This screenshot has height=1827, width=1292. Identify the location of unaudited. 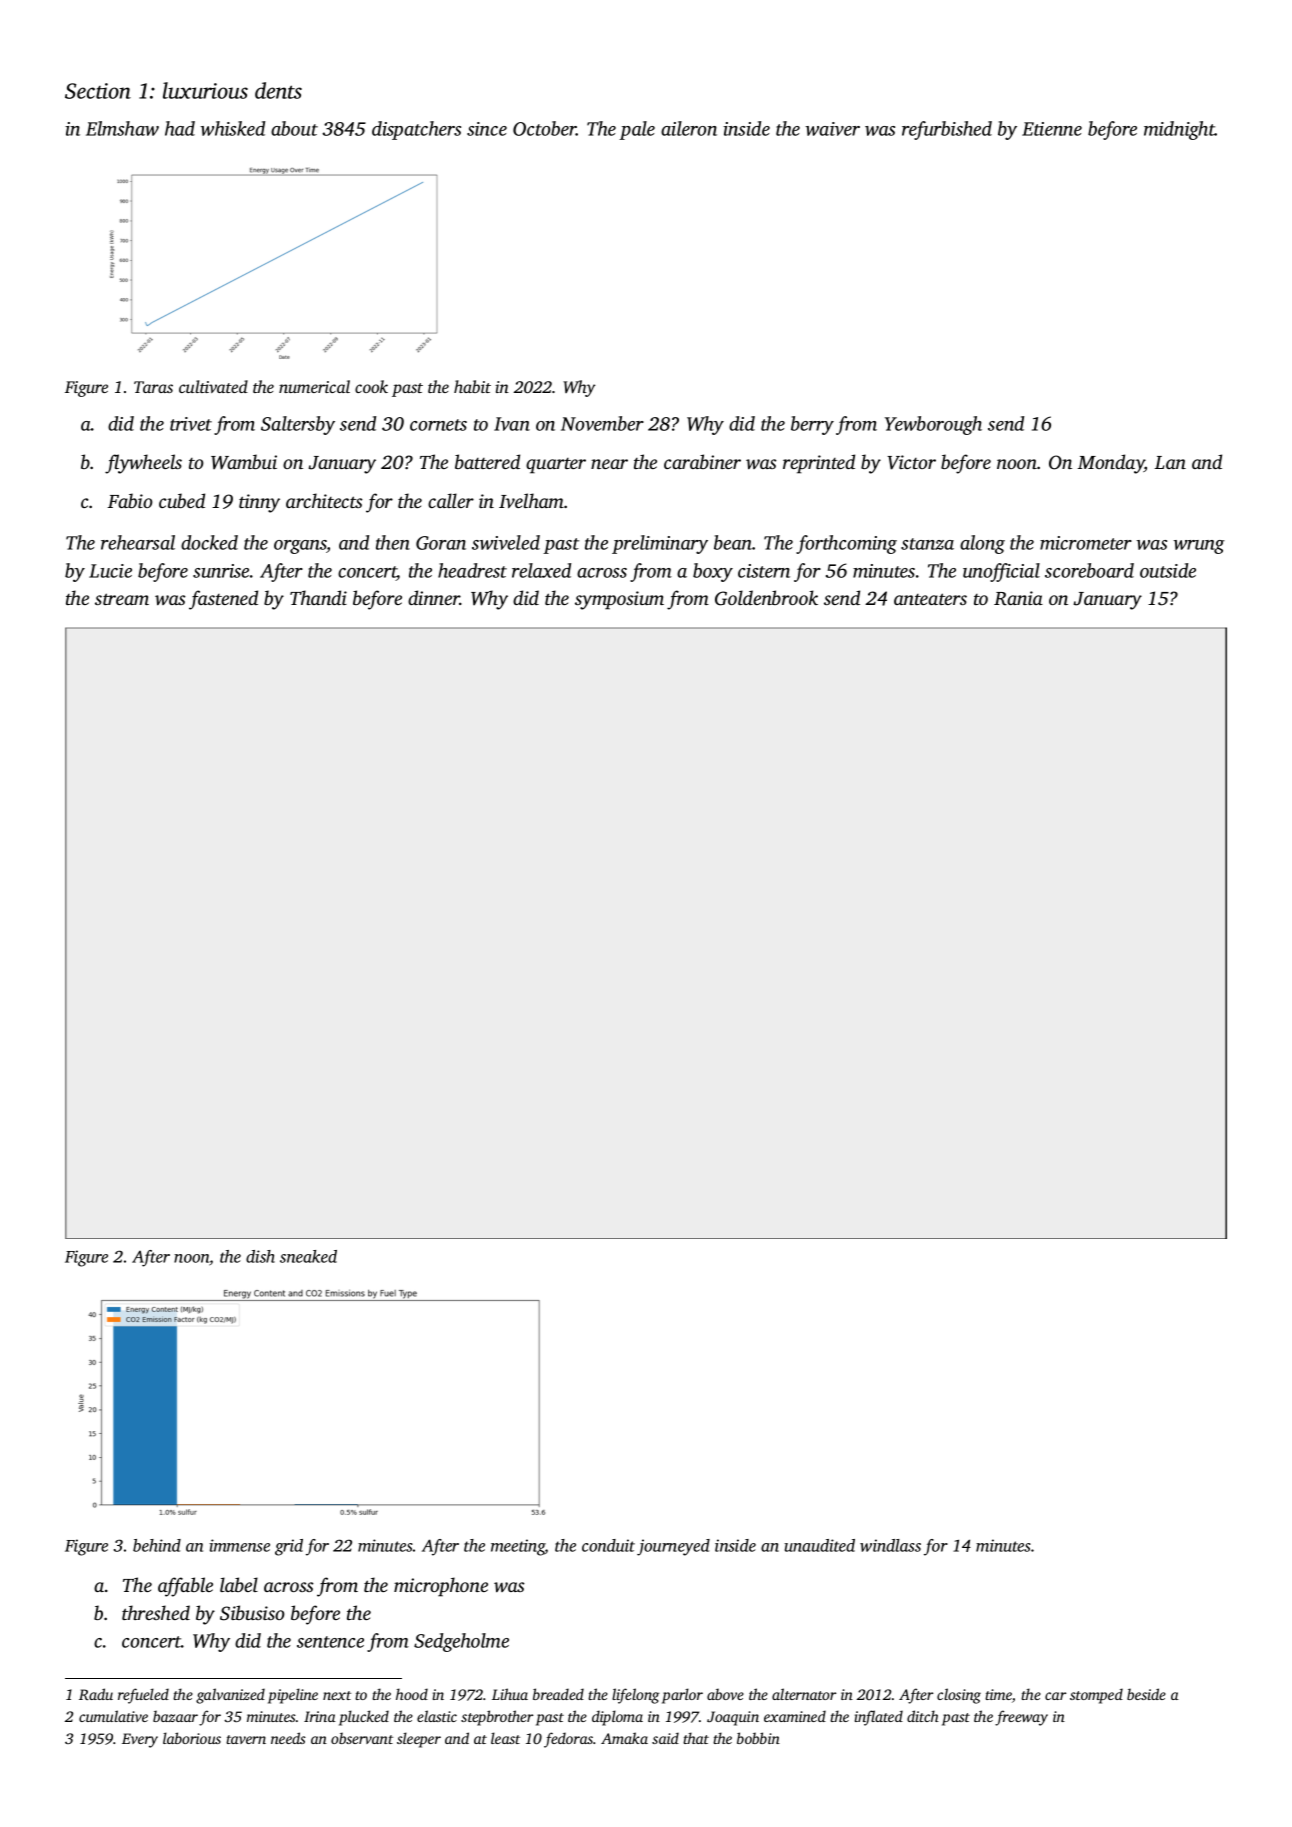
(819, 1545).
